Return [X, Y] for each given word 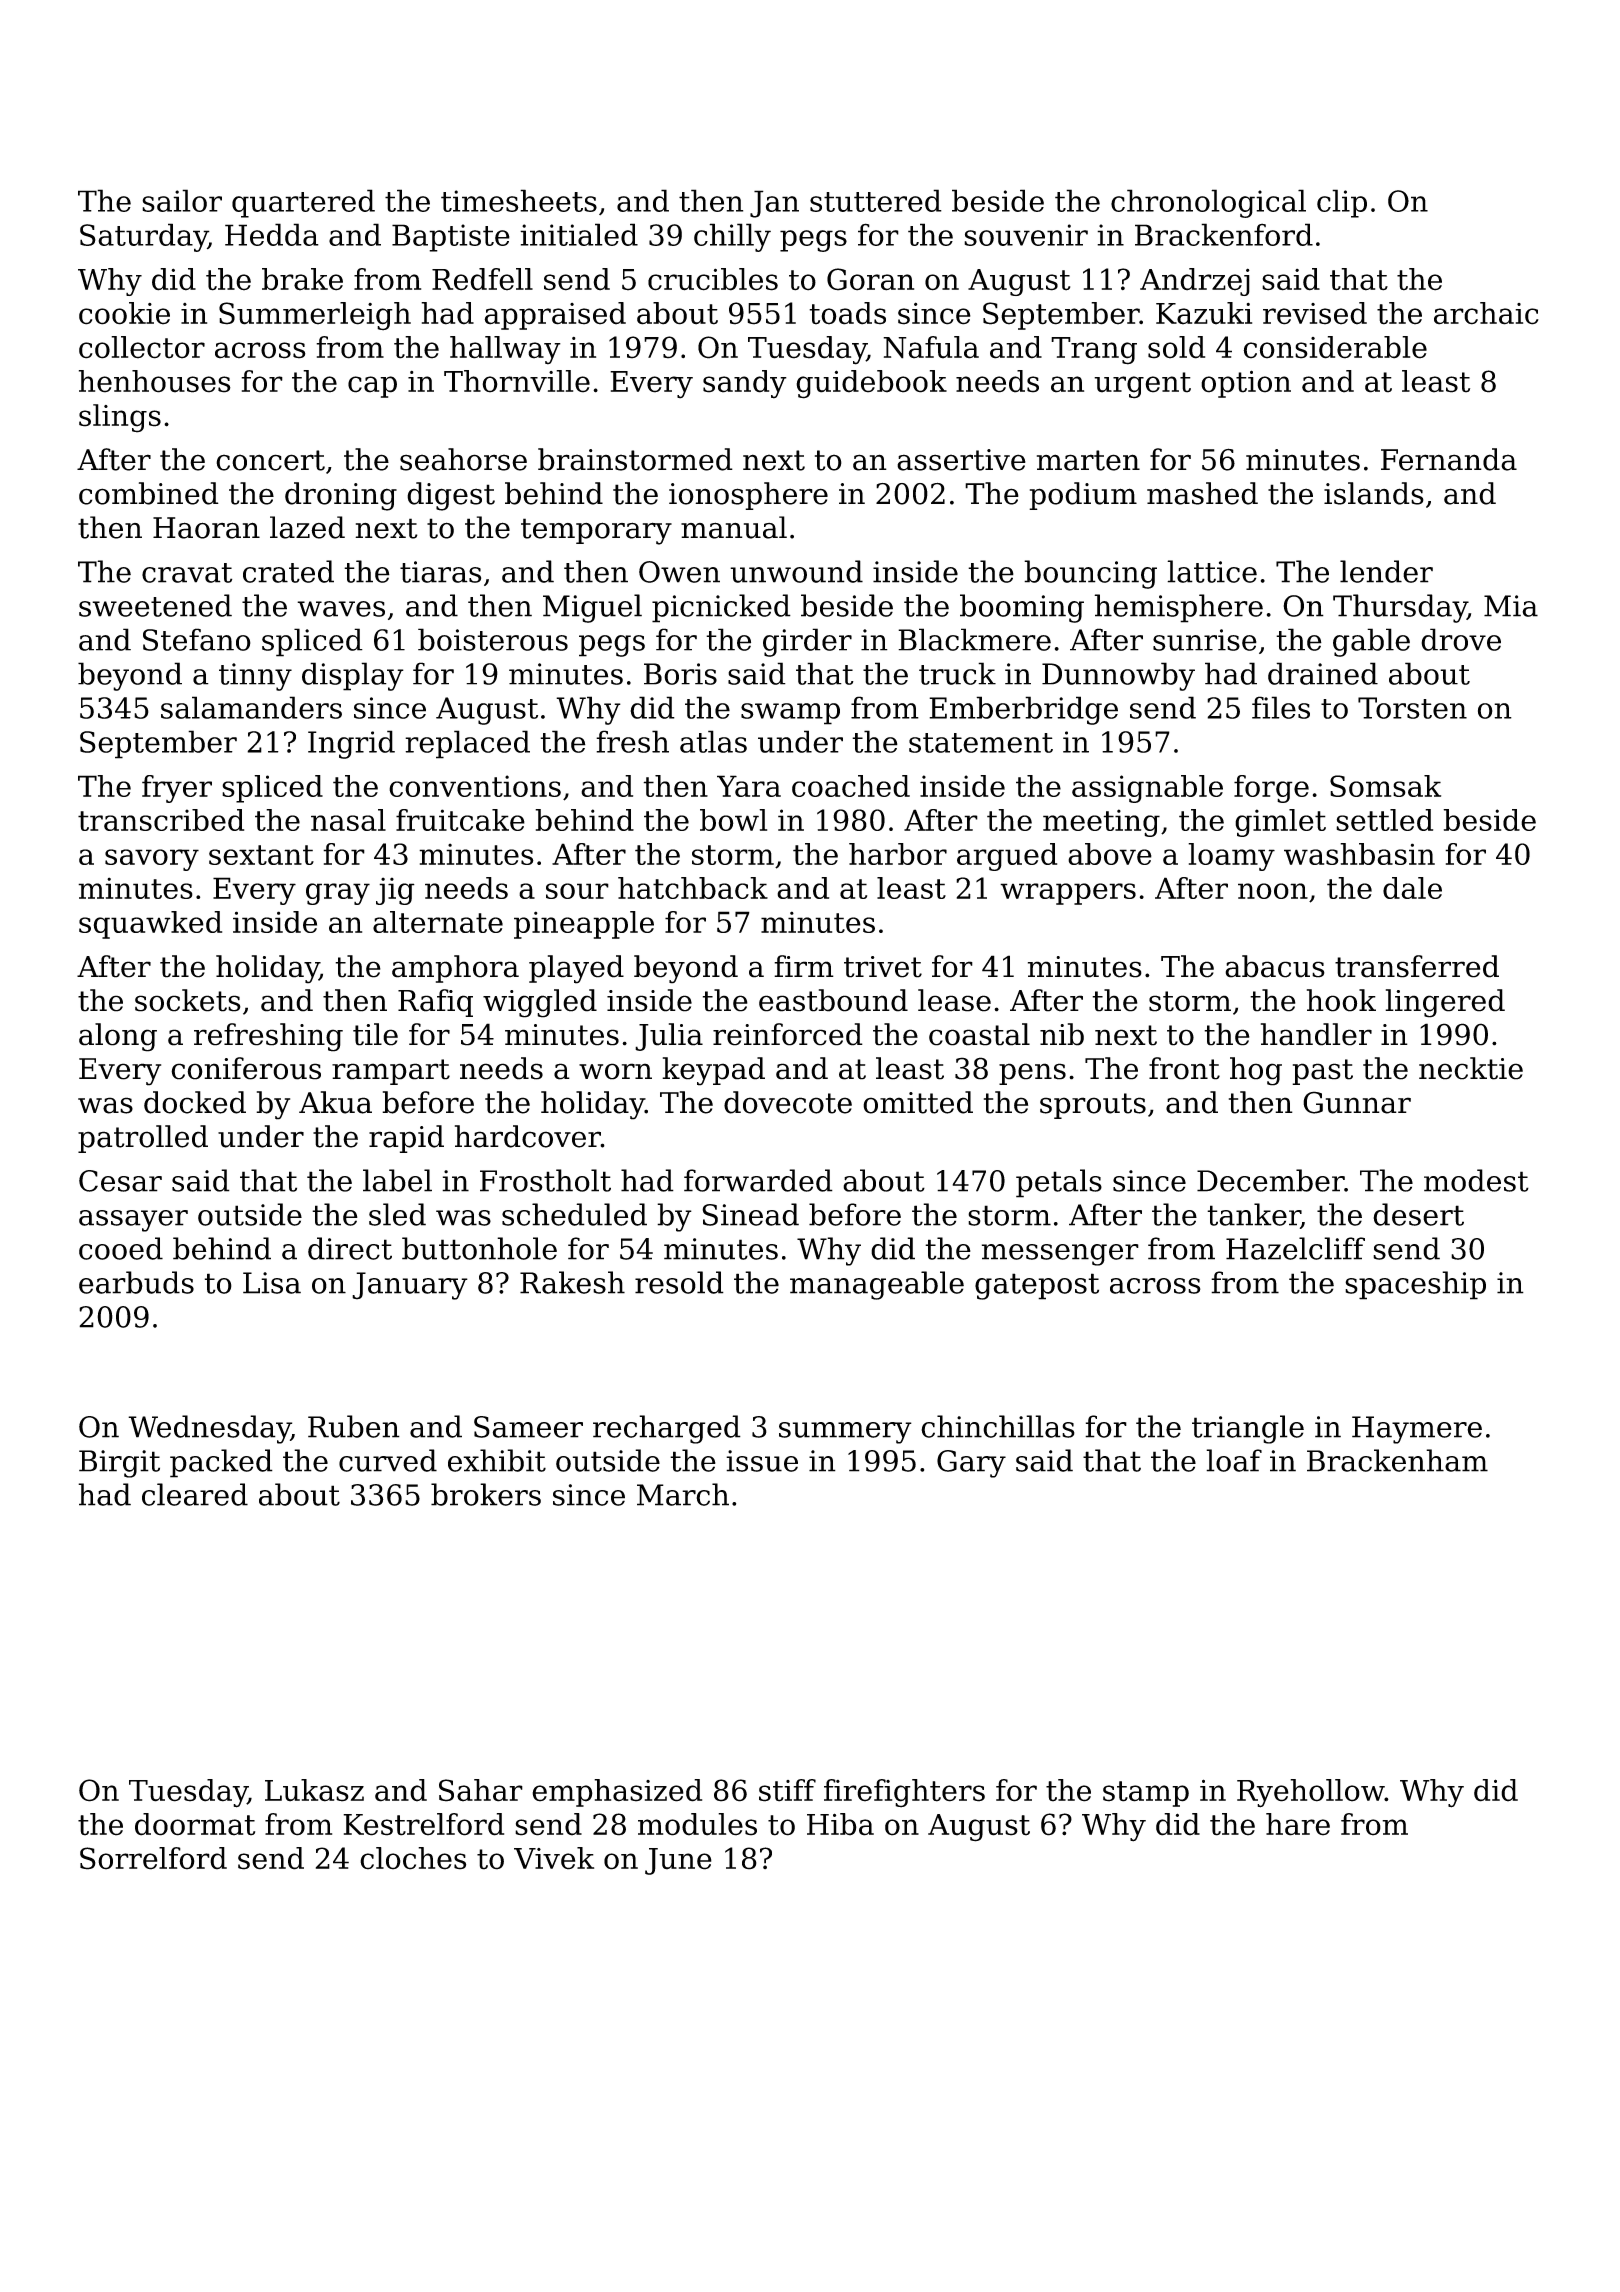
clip [1342, 203]
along [118, 1037]
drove [1461, 639]
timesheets [519, 200]
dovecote [788, 1102]
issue [762, 1461]
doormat [195, 1824]
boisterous [493, 639]
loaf [1234, 1460]
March [683, 1494]
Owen [679, 572]
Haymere [1417, 1430]
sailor [182, 200]
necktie [1471, 1068]
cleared [195, 1494]
